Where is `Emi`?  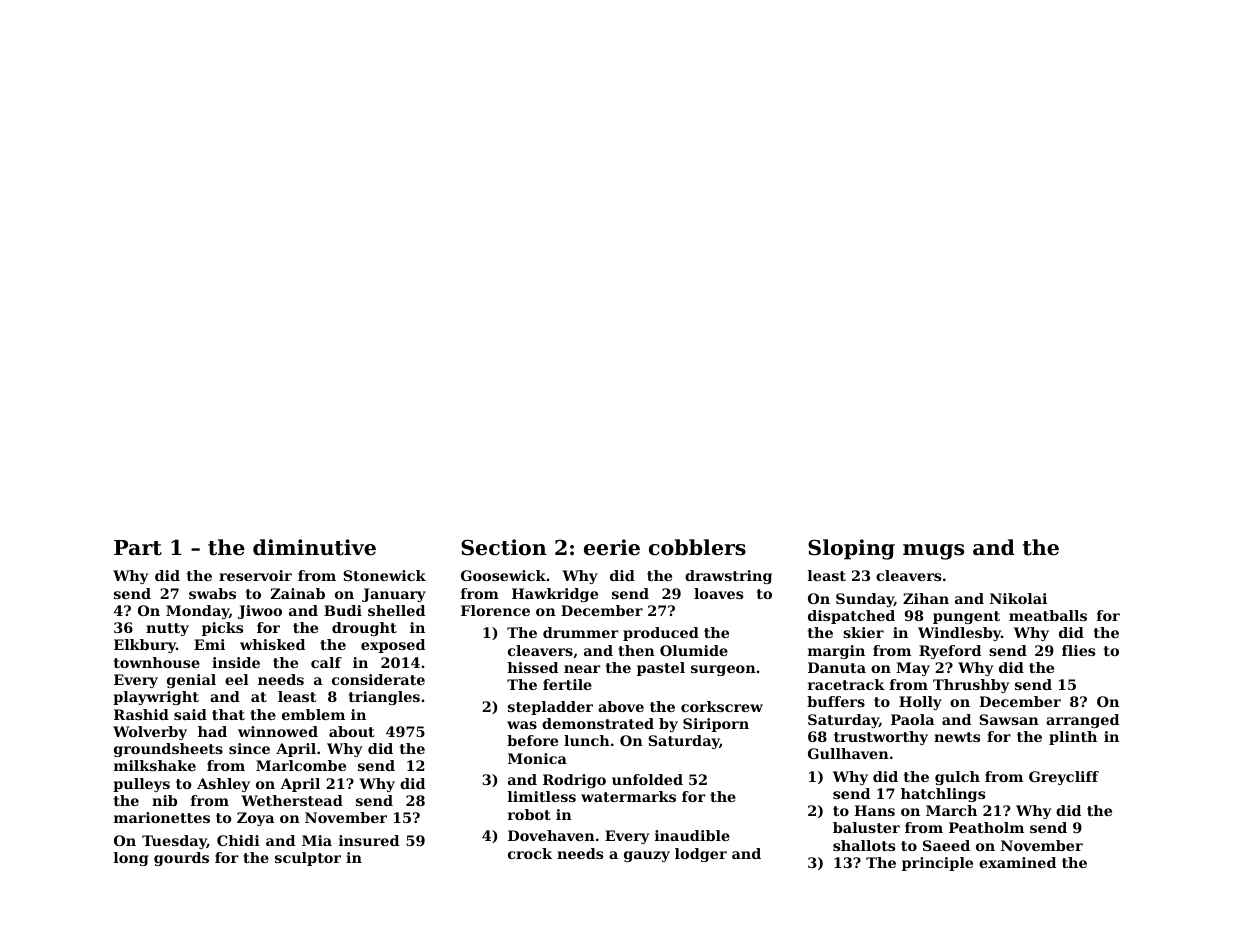
Emi is located at coordinates (209, 644).
